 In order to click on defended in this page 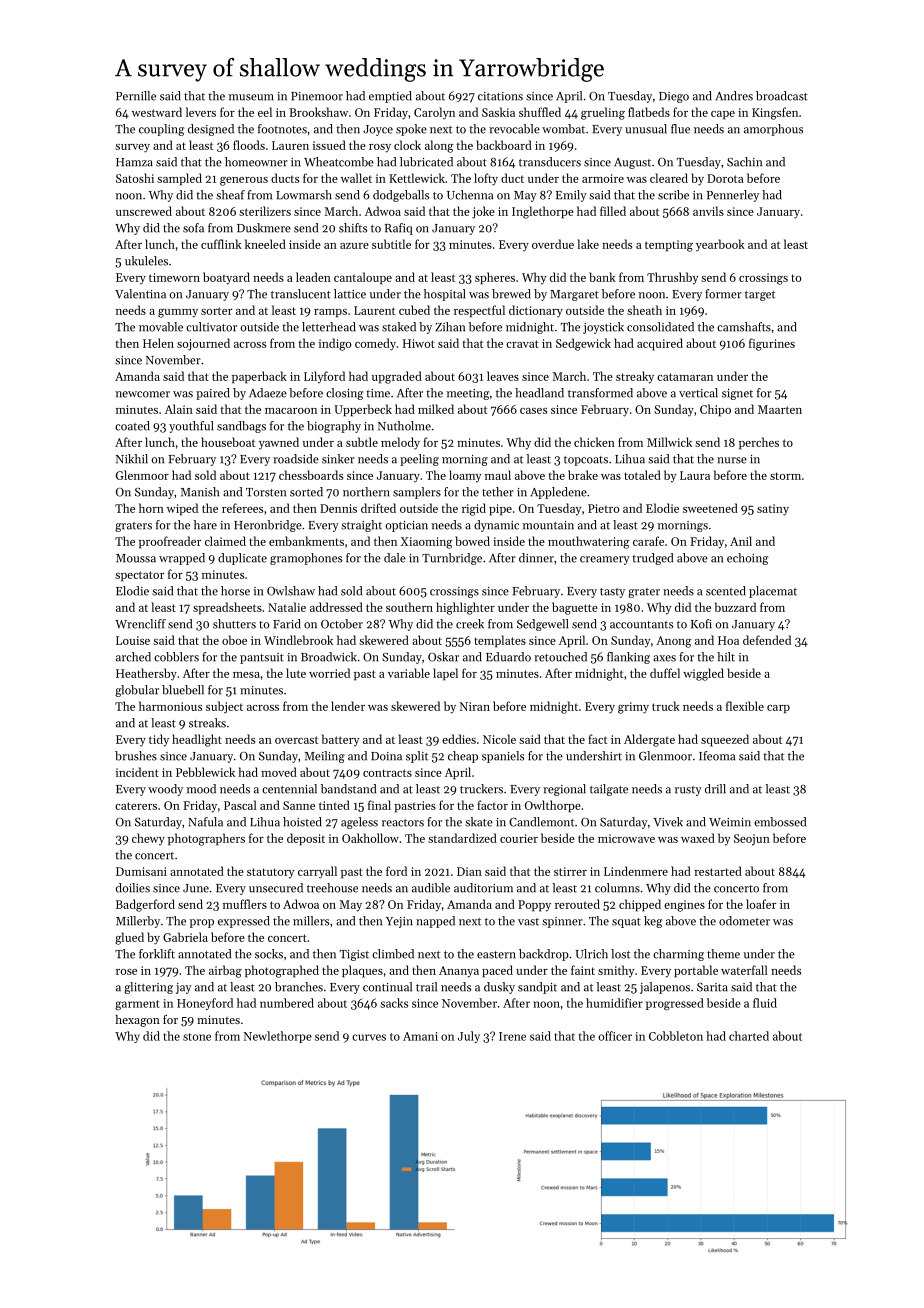, I will do `click(767, 640)`.
